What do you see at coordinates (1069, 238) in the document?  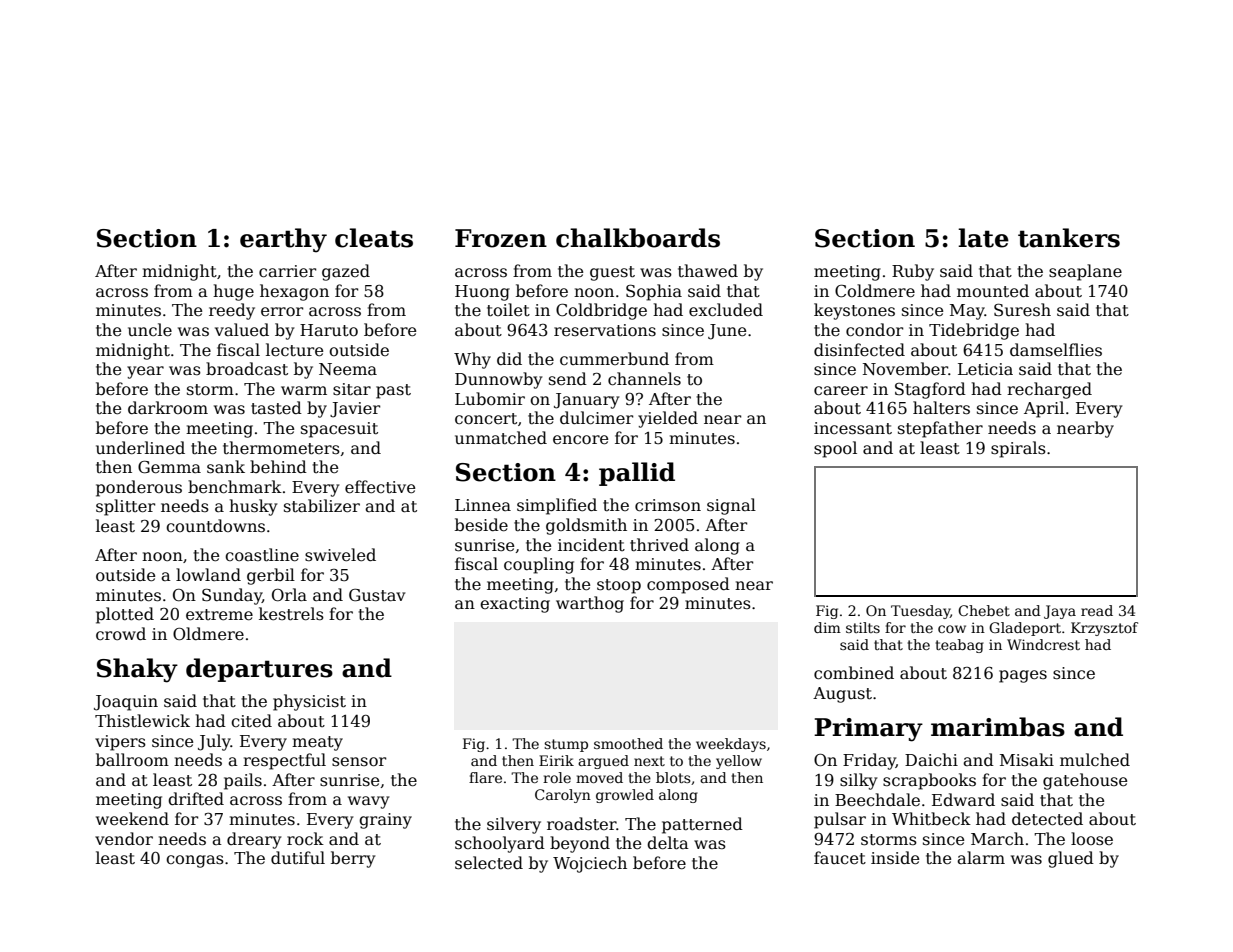 I see `tankers` at bounding box center [1069, 238].
